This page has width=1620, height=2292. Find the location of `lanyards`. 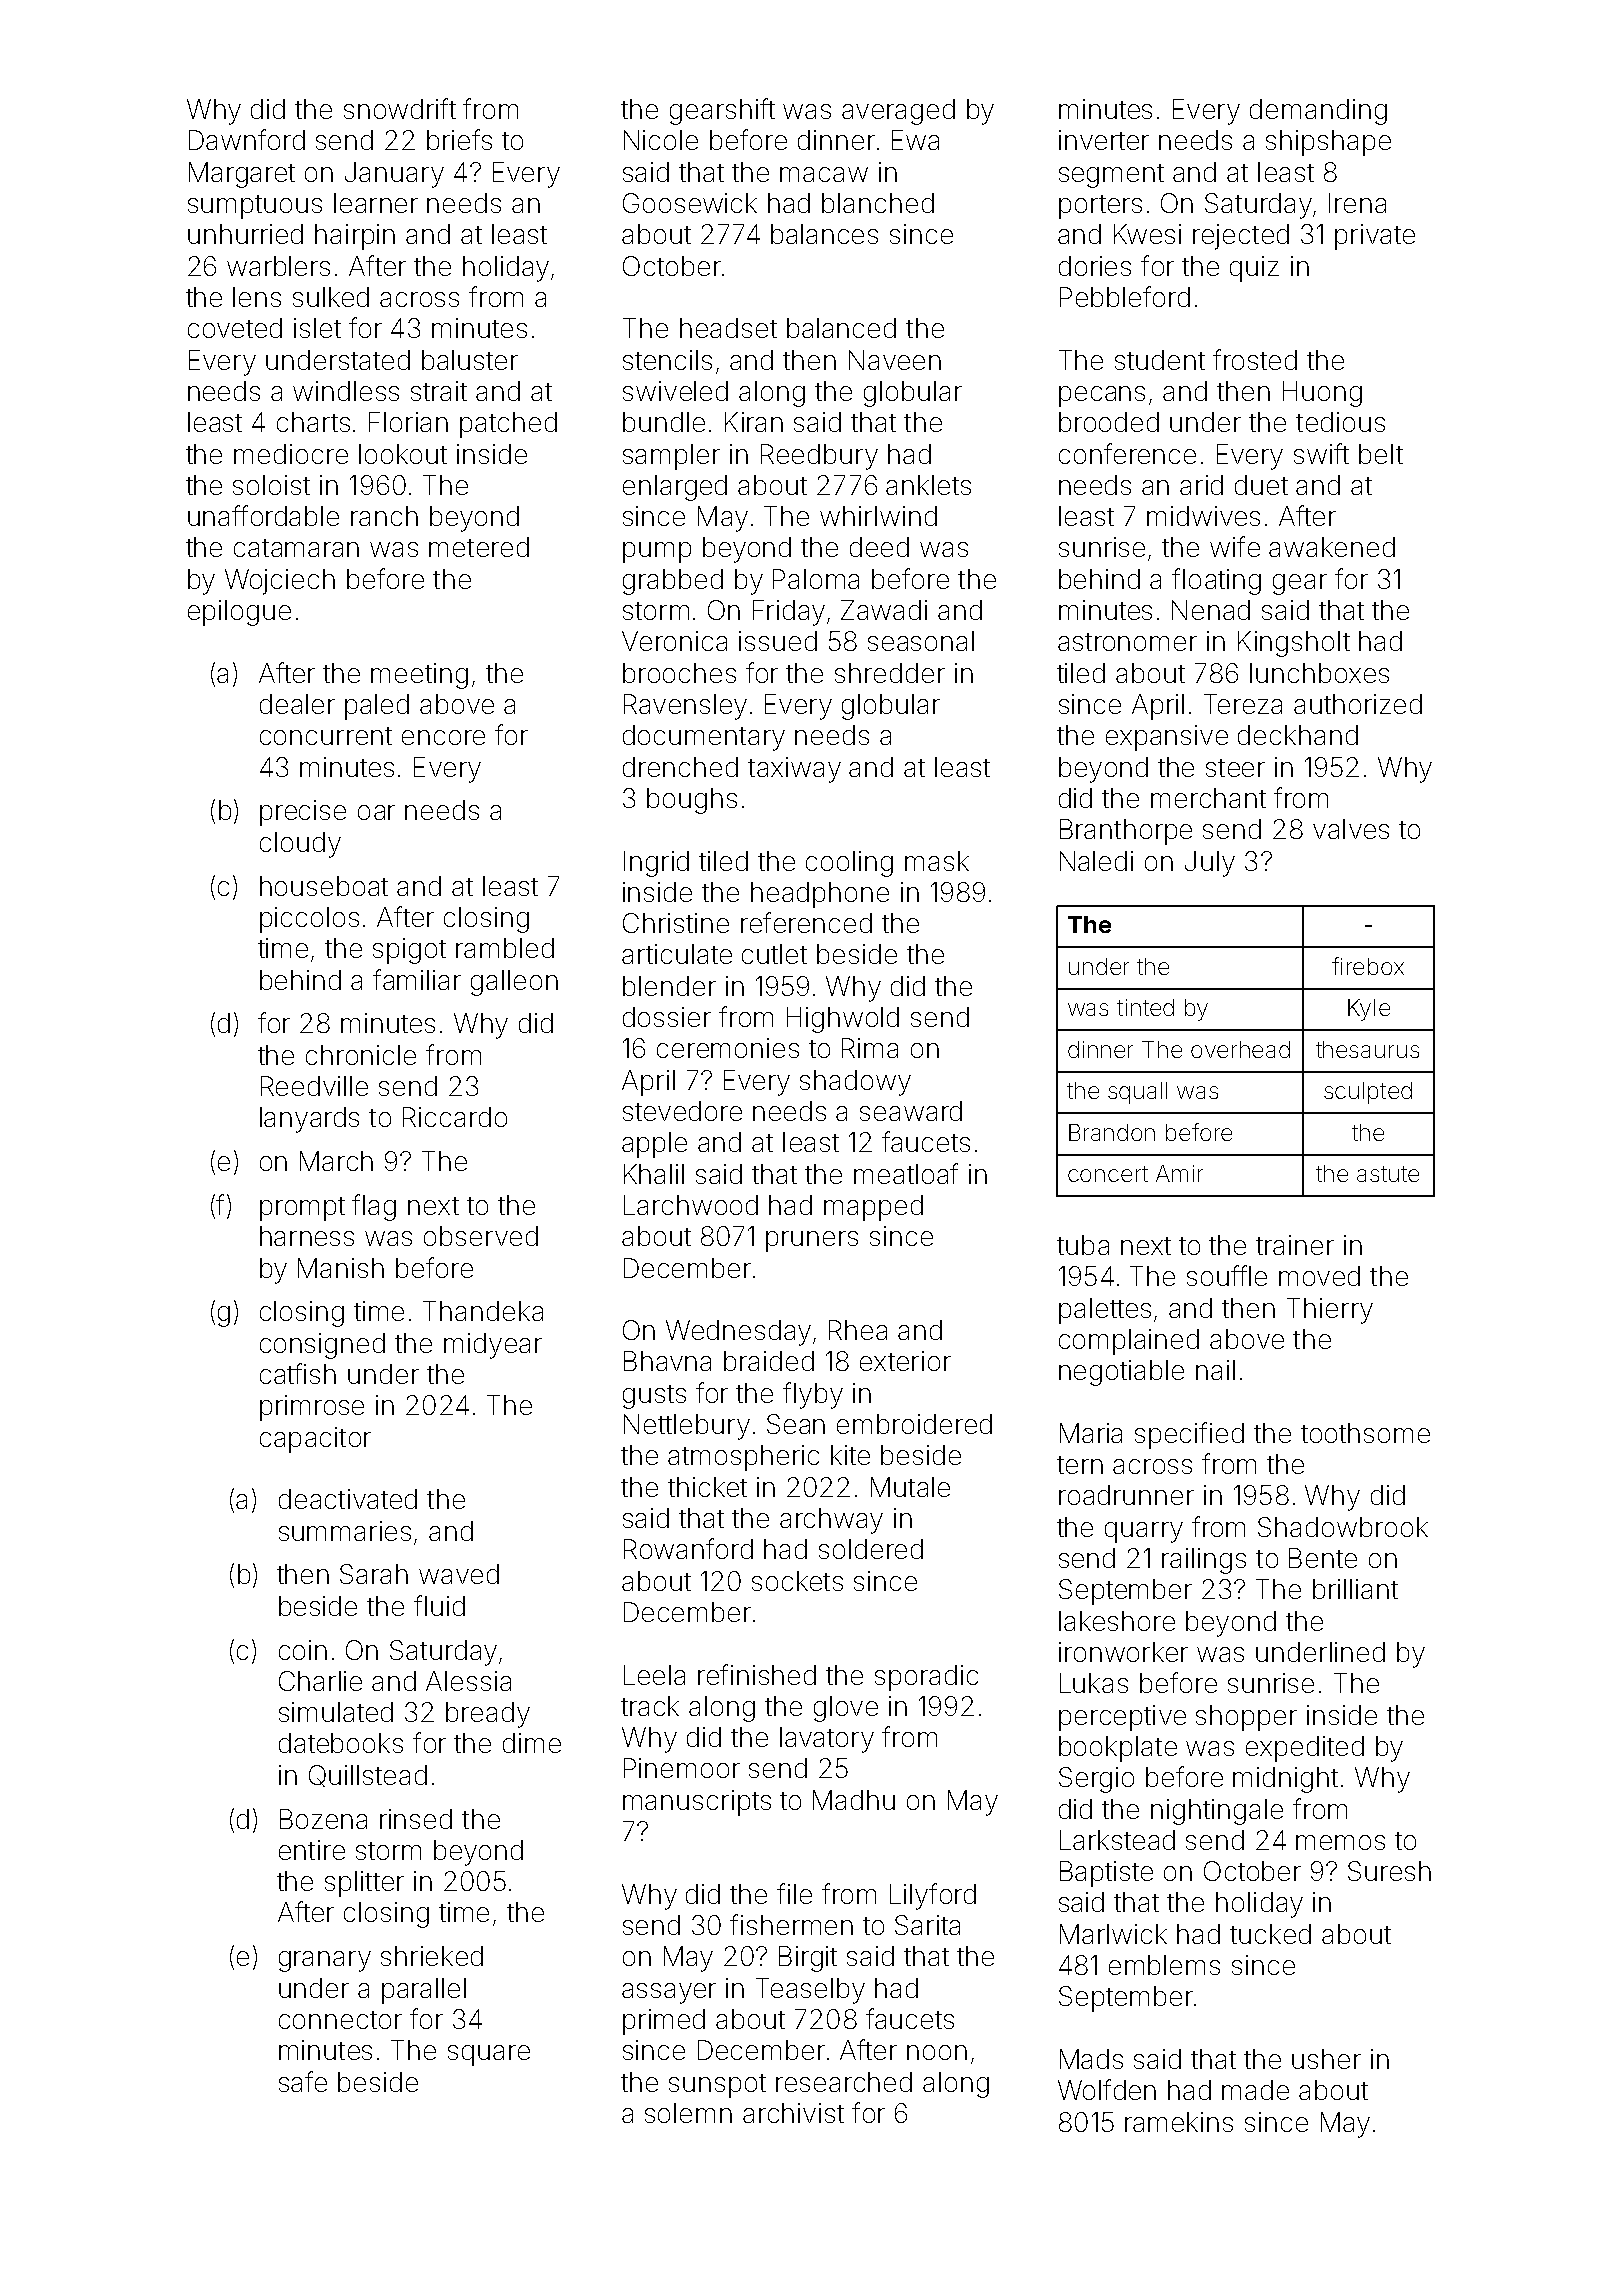

lanyards is located at coordinates (309, 1120).
